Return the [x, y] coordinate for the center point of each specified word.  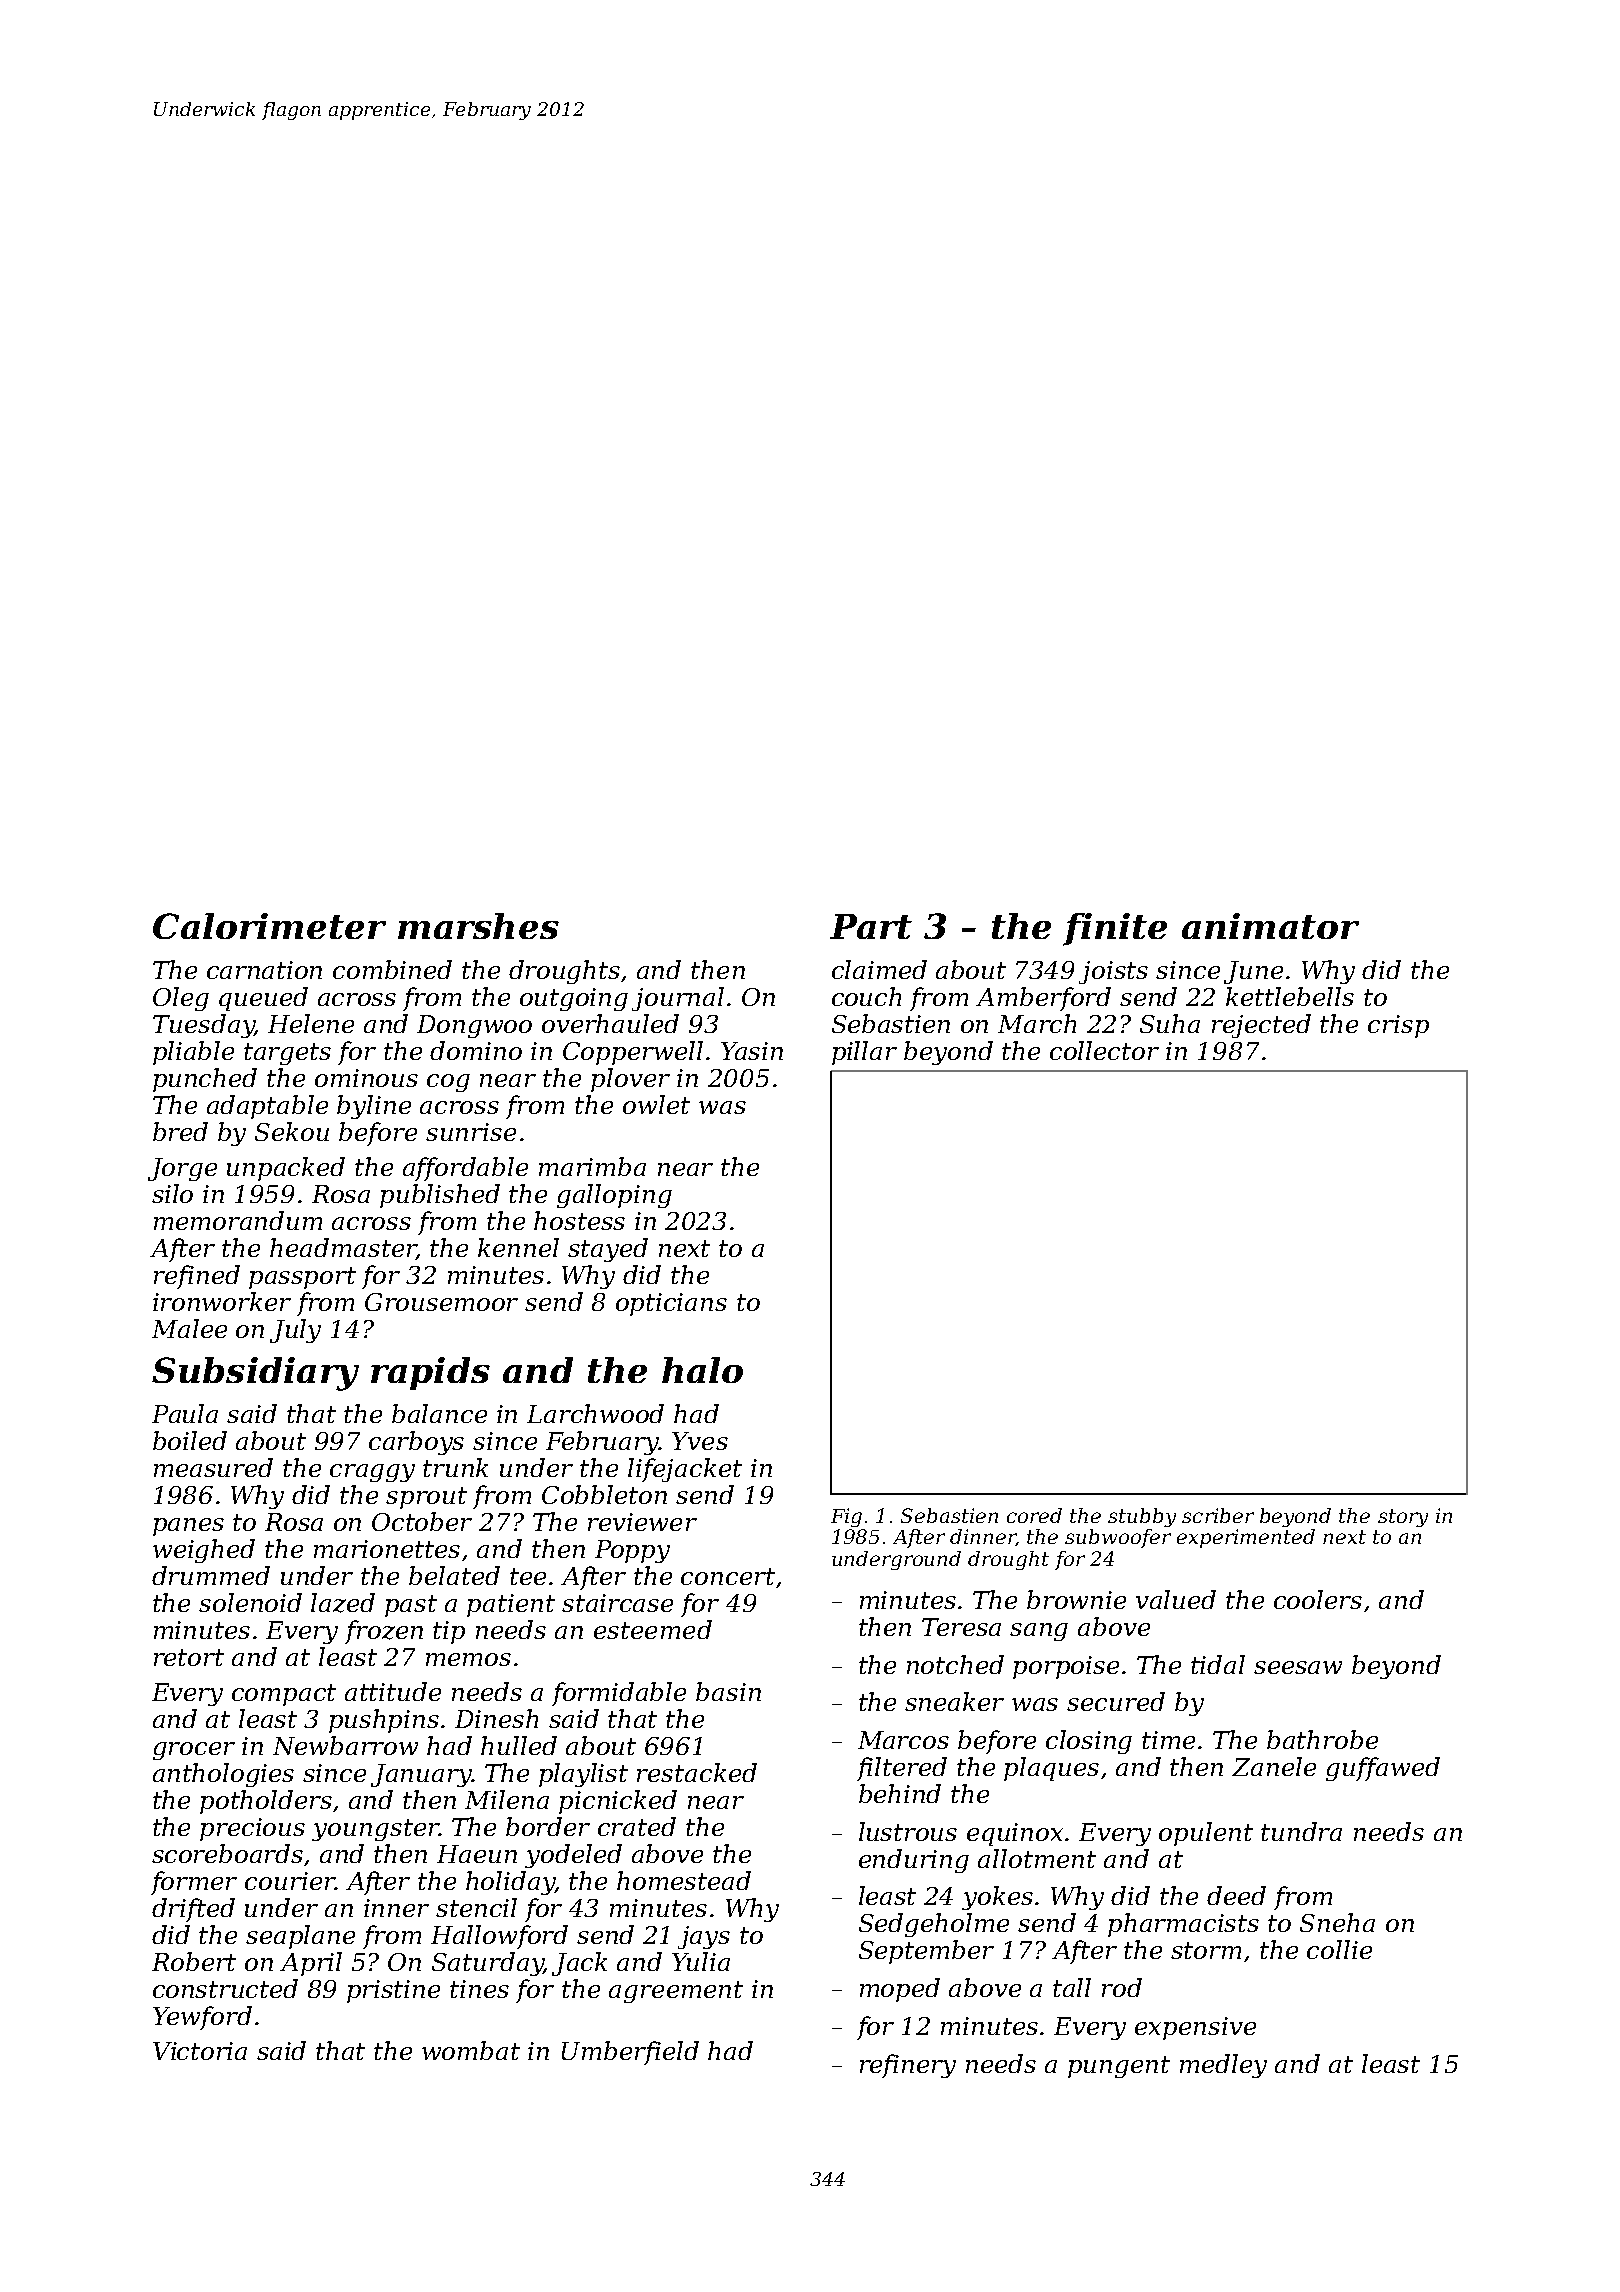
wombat [471, 2050]
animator [1270, 926]
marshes [478, 926]
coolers [1318, 1599]
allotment [1037, 1858]
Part [871, 926]
